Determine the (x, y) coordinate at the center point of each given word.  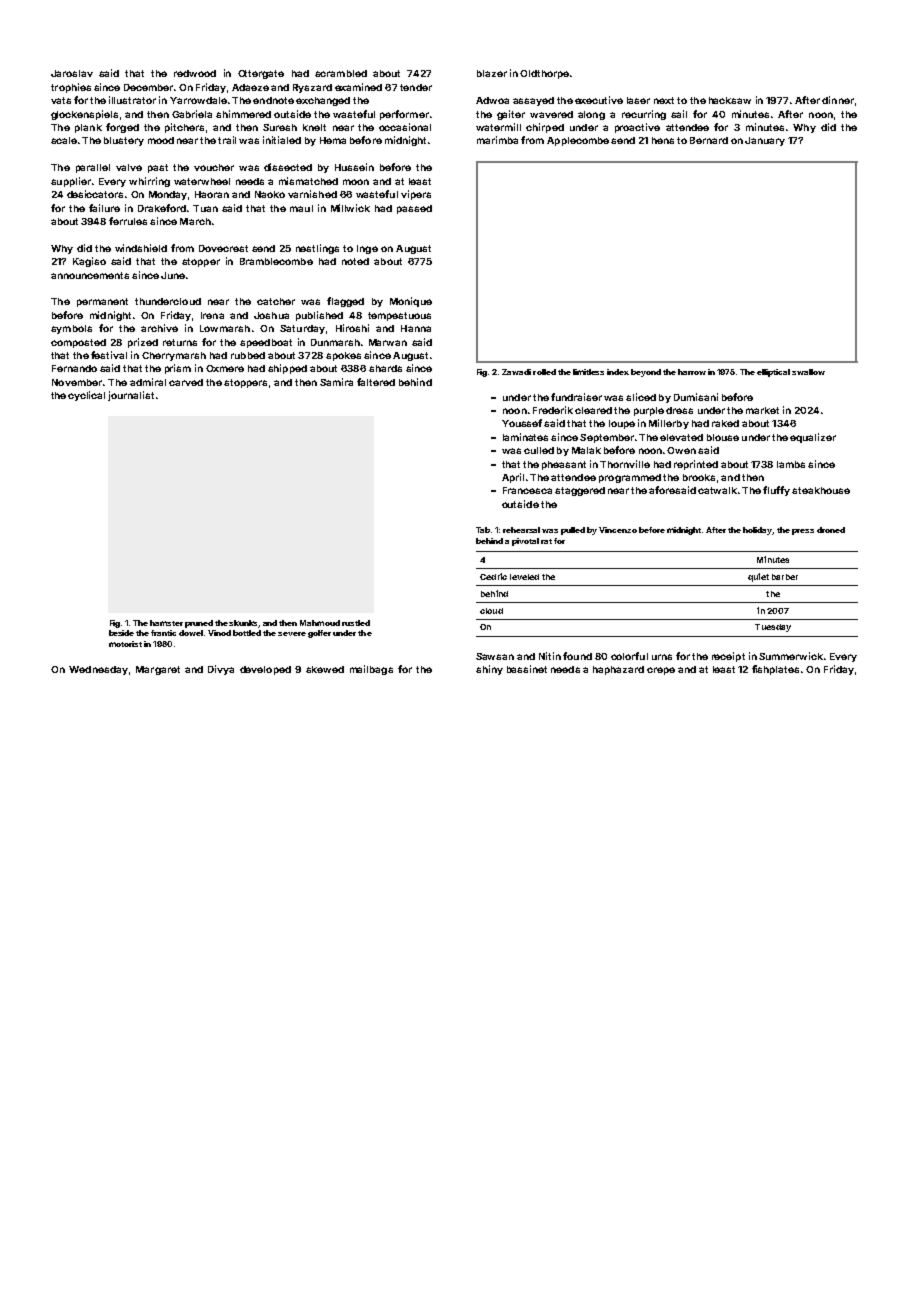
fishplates (775, 670)
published (319, 316)
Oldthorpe (544, 74)
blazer (492, 73)
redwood (195, 73)
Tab (483, 530)
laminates (525, 437)
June (173, 275)
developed (265, 670)
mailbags (371, 670)
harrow (692, 372)
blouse (723, 437)
